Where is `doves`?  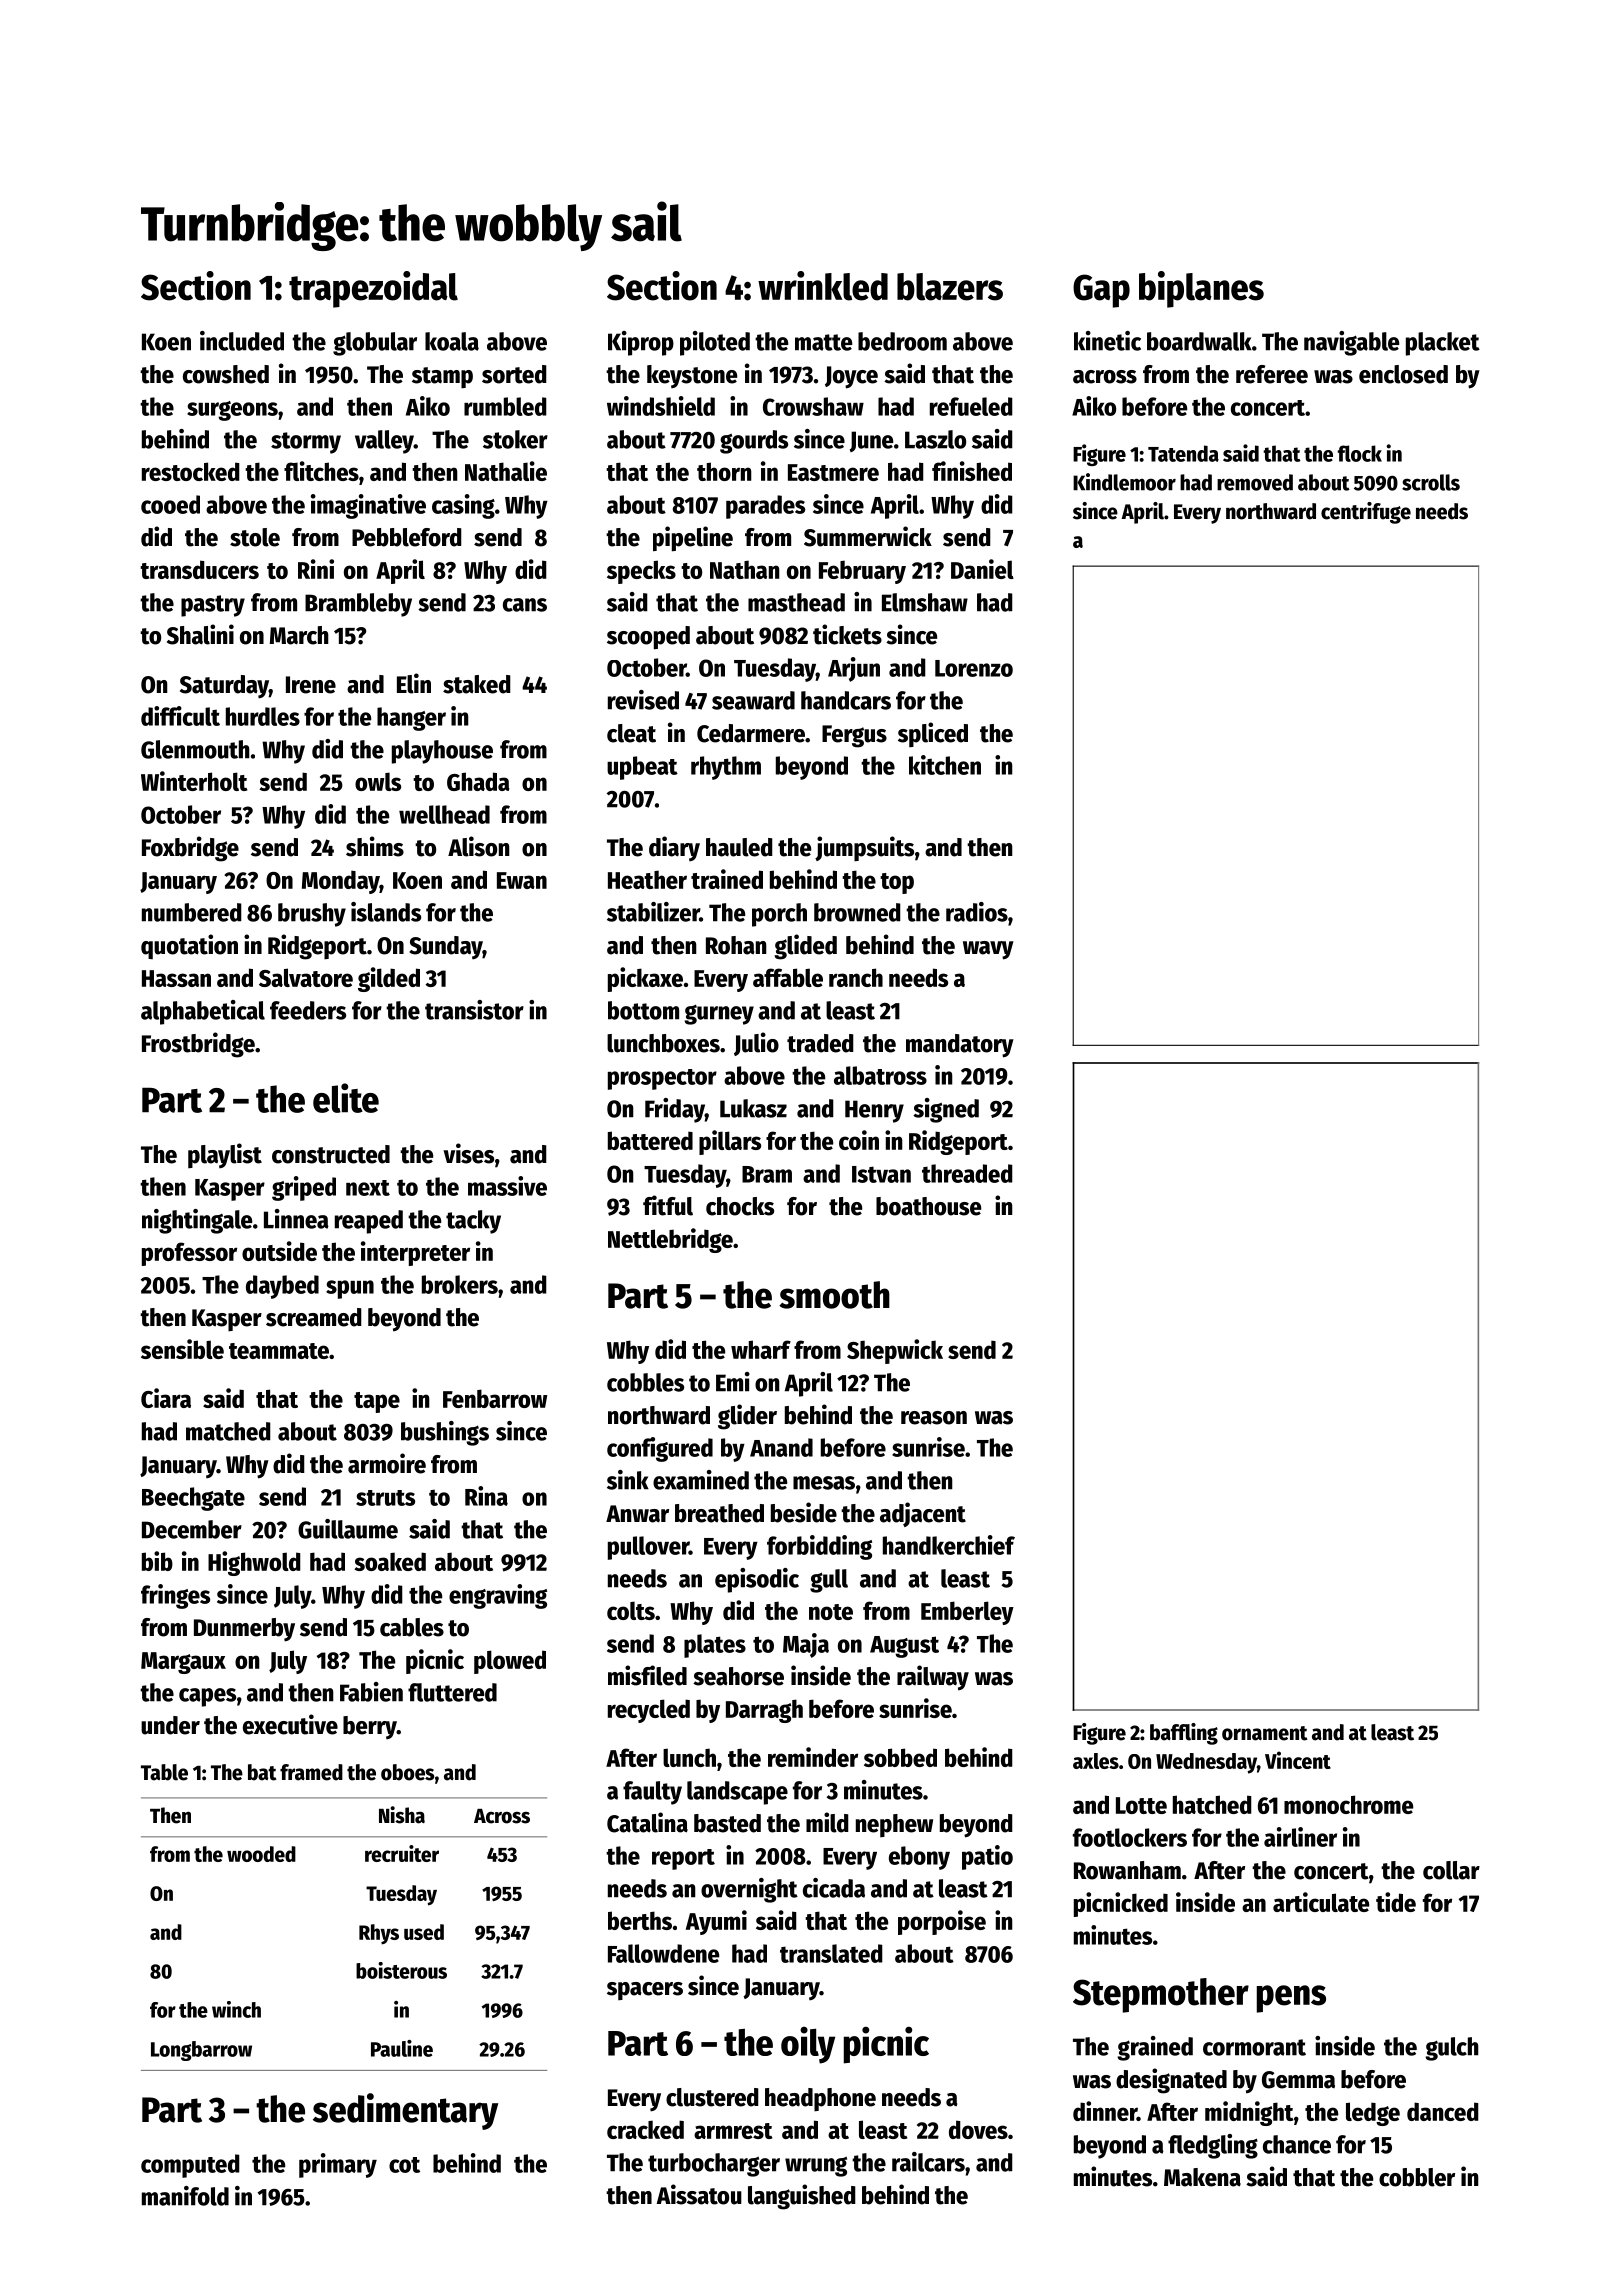
doves is located at coordinates (978, 2129).
